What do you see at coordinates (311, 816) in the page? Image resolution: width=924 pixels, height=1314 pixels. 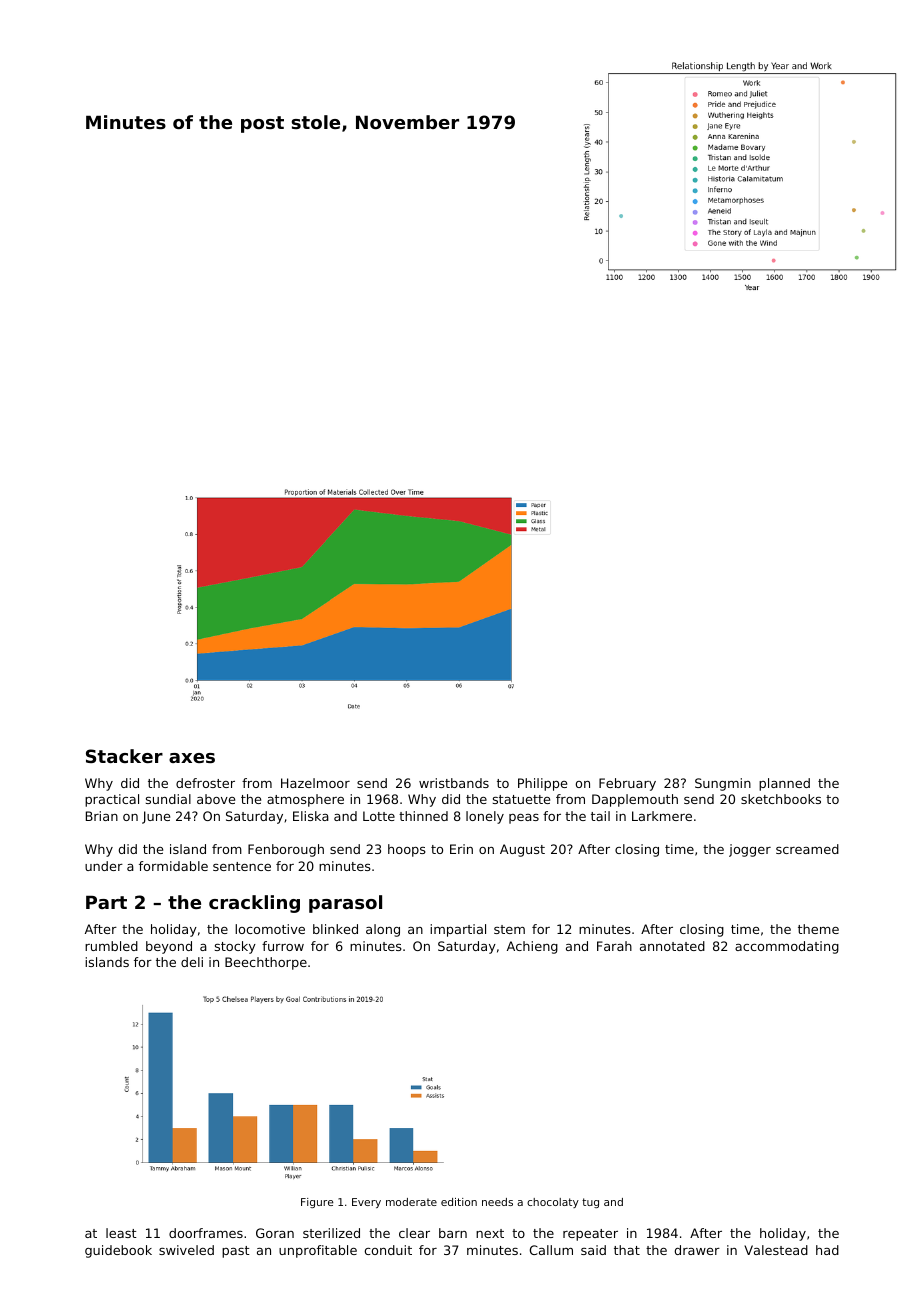 I see `Eliska` at bounding box center [311, 816].
